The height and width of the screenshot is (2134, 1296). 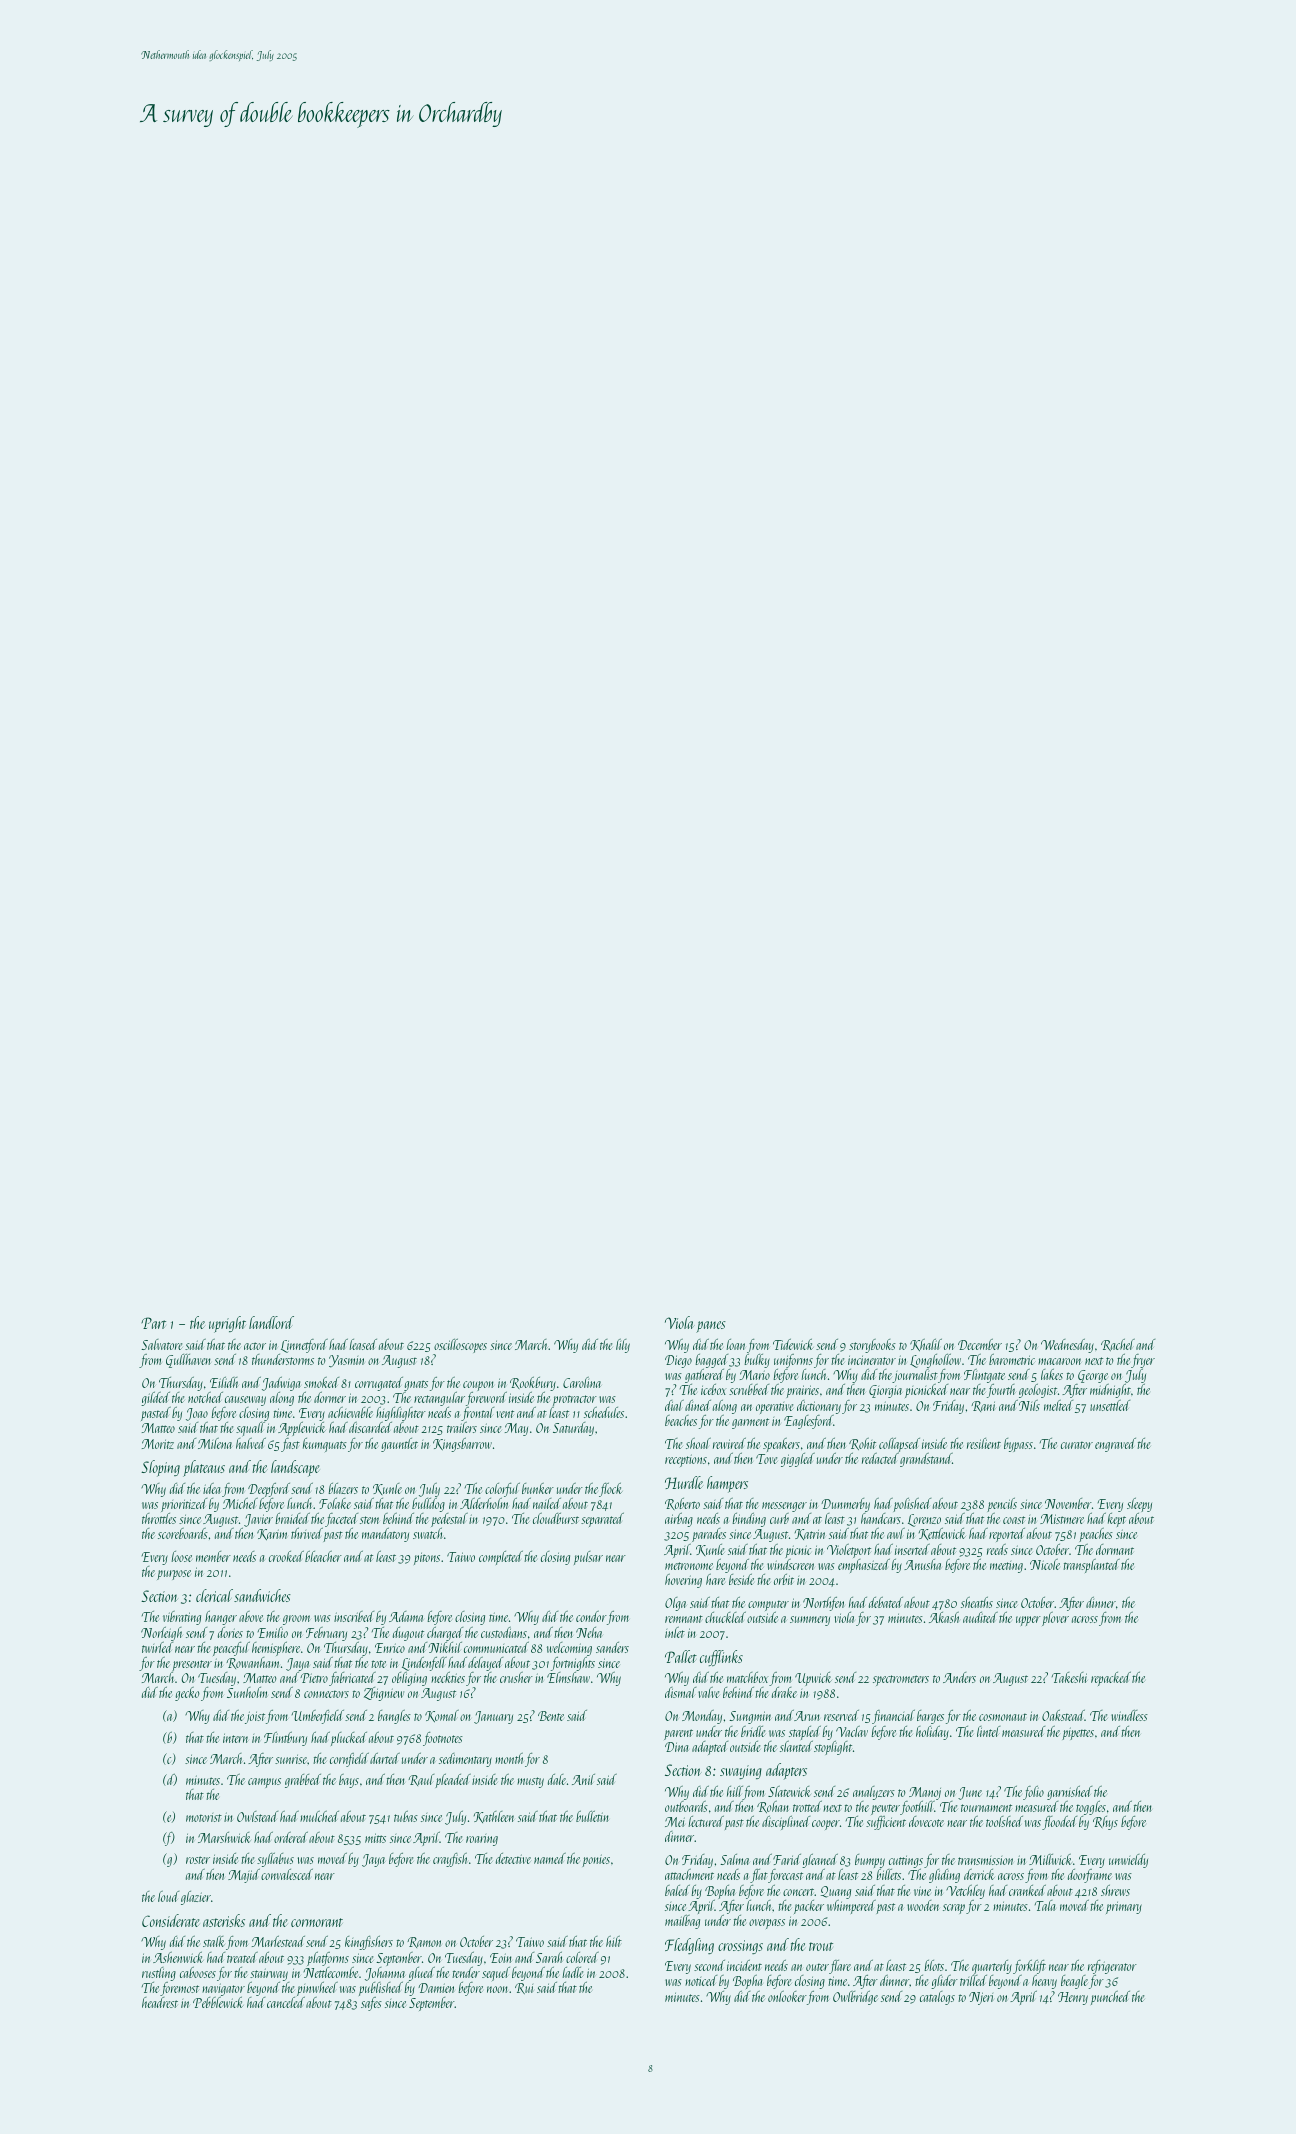 I want to click on Elmshaw, so click(x=568, y=1677).
